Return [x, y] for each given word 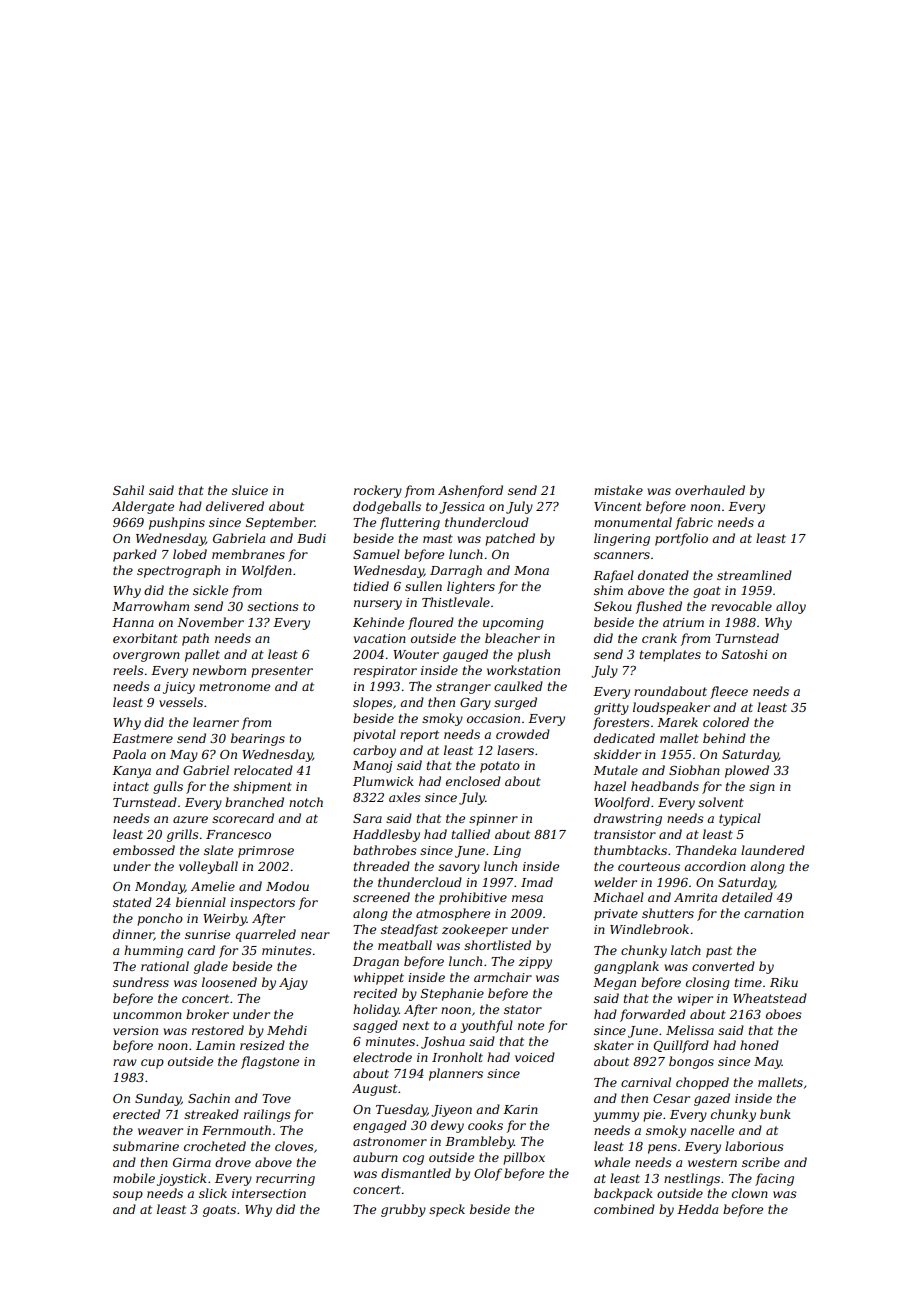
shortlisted [497, 945]
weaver [160, 1131]
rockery [378, 491]
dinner [133, 935]
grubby [403, 1210]
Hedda [697, 1209]
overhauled [710, 490]
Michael [618, 897]
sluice [250, 490]
